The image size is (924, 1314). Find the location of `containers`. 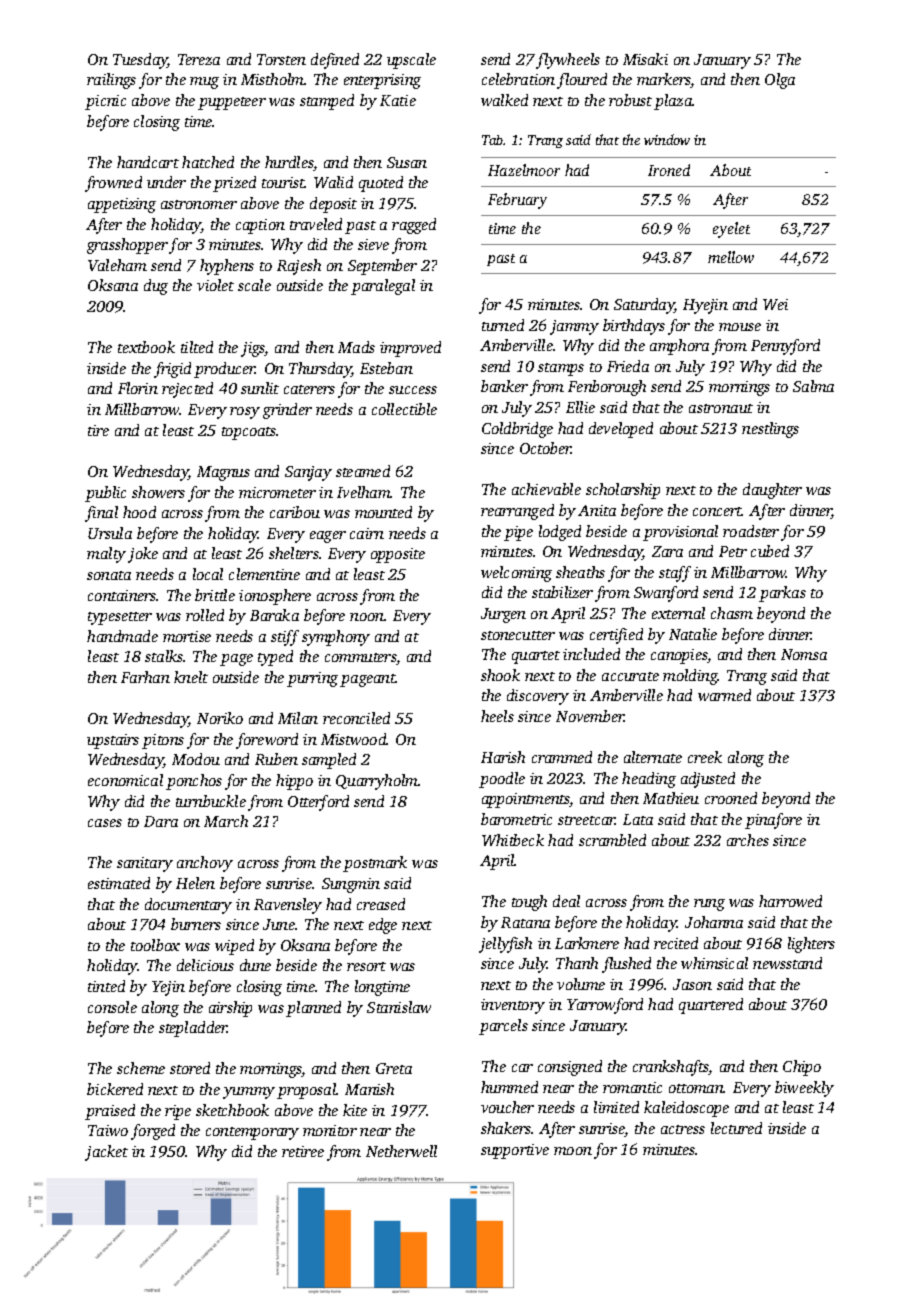

containers is located at coordinates (122, 595).
